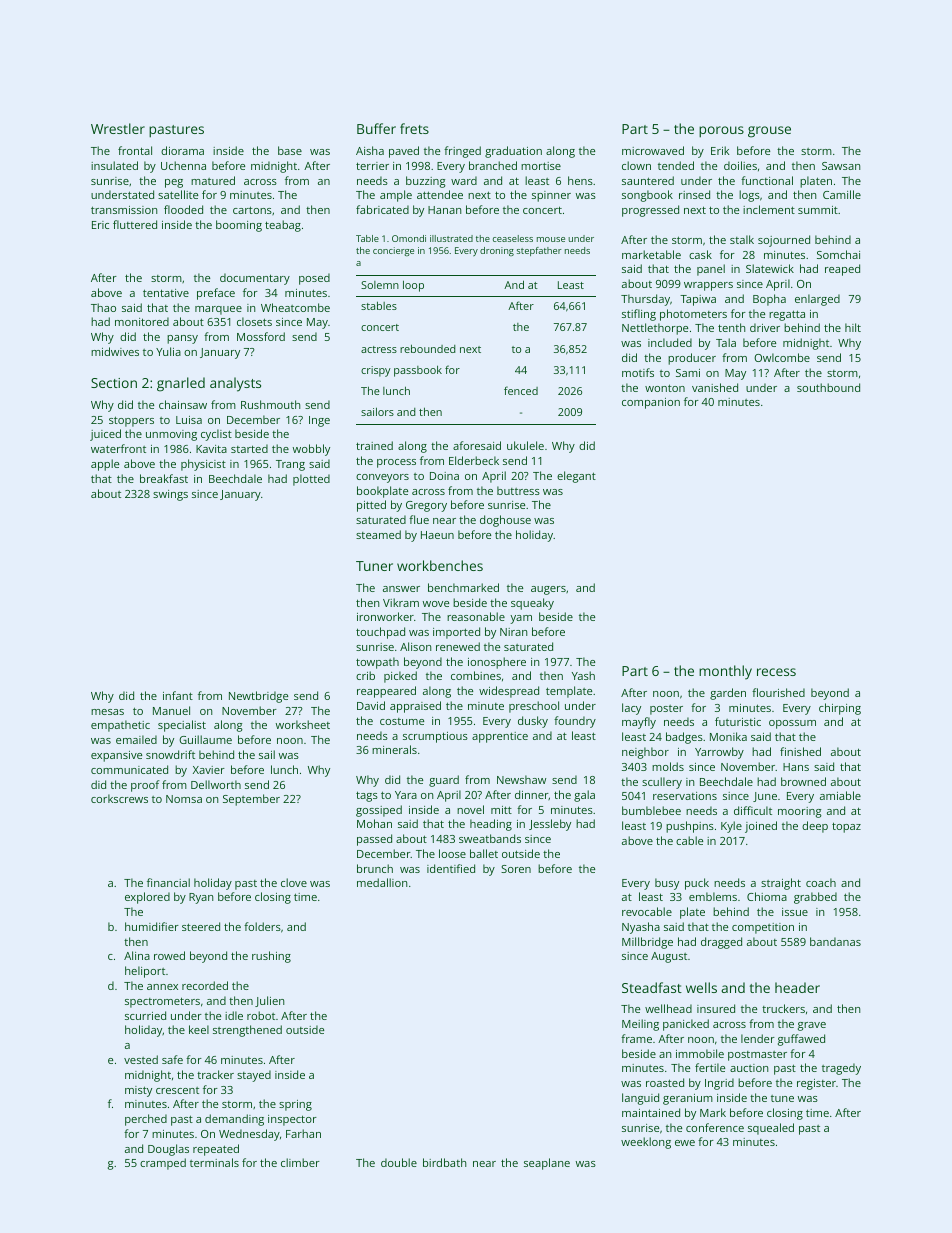  What do you see at coordinates (147, 898) in the screenshot?
I see `explored` at bounding box center [147, 898].
